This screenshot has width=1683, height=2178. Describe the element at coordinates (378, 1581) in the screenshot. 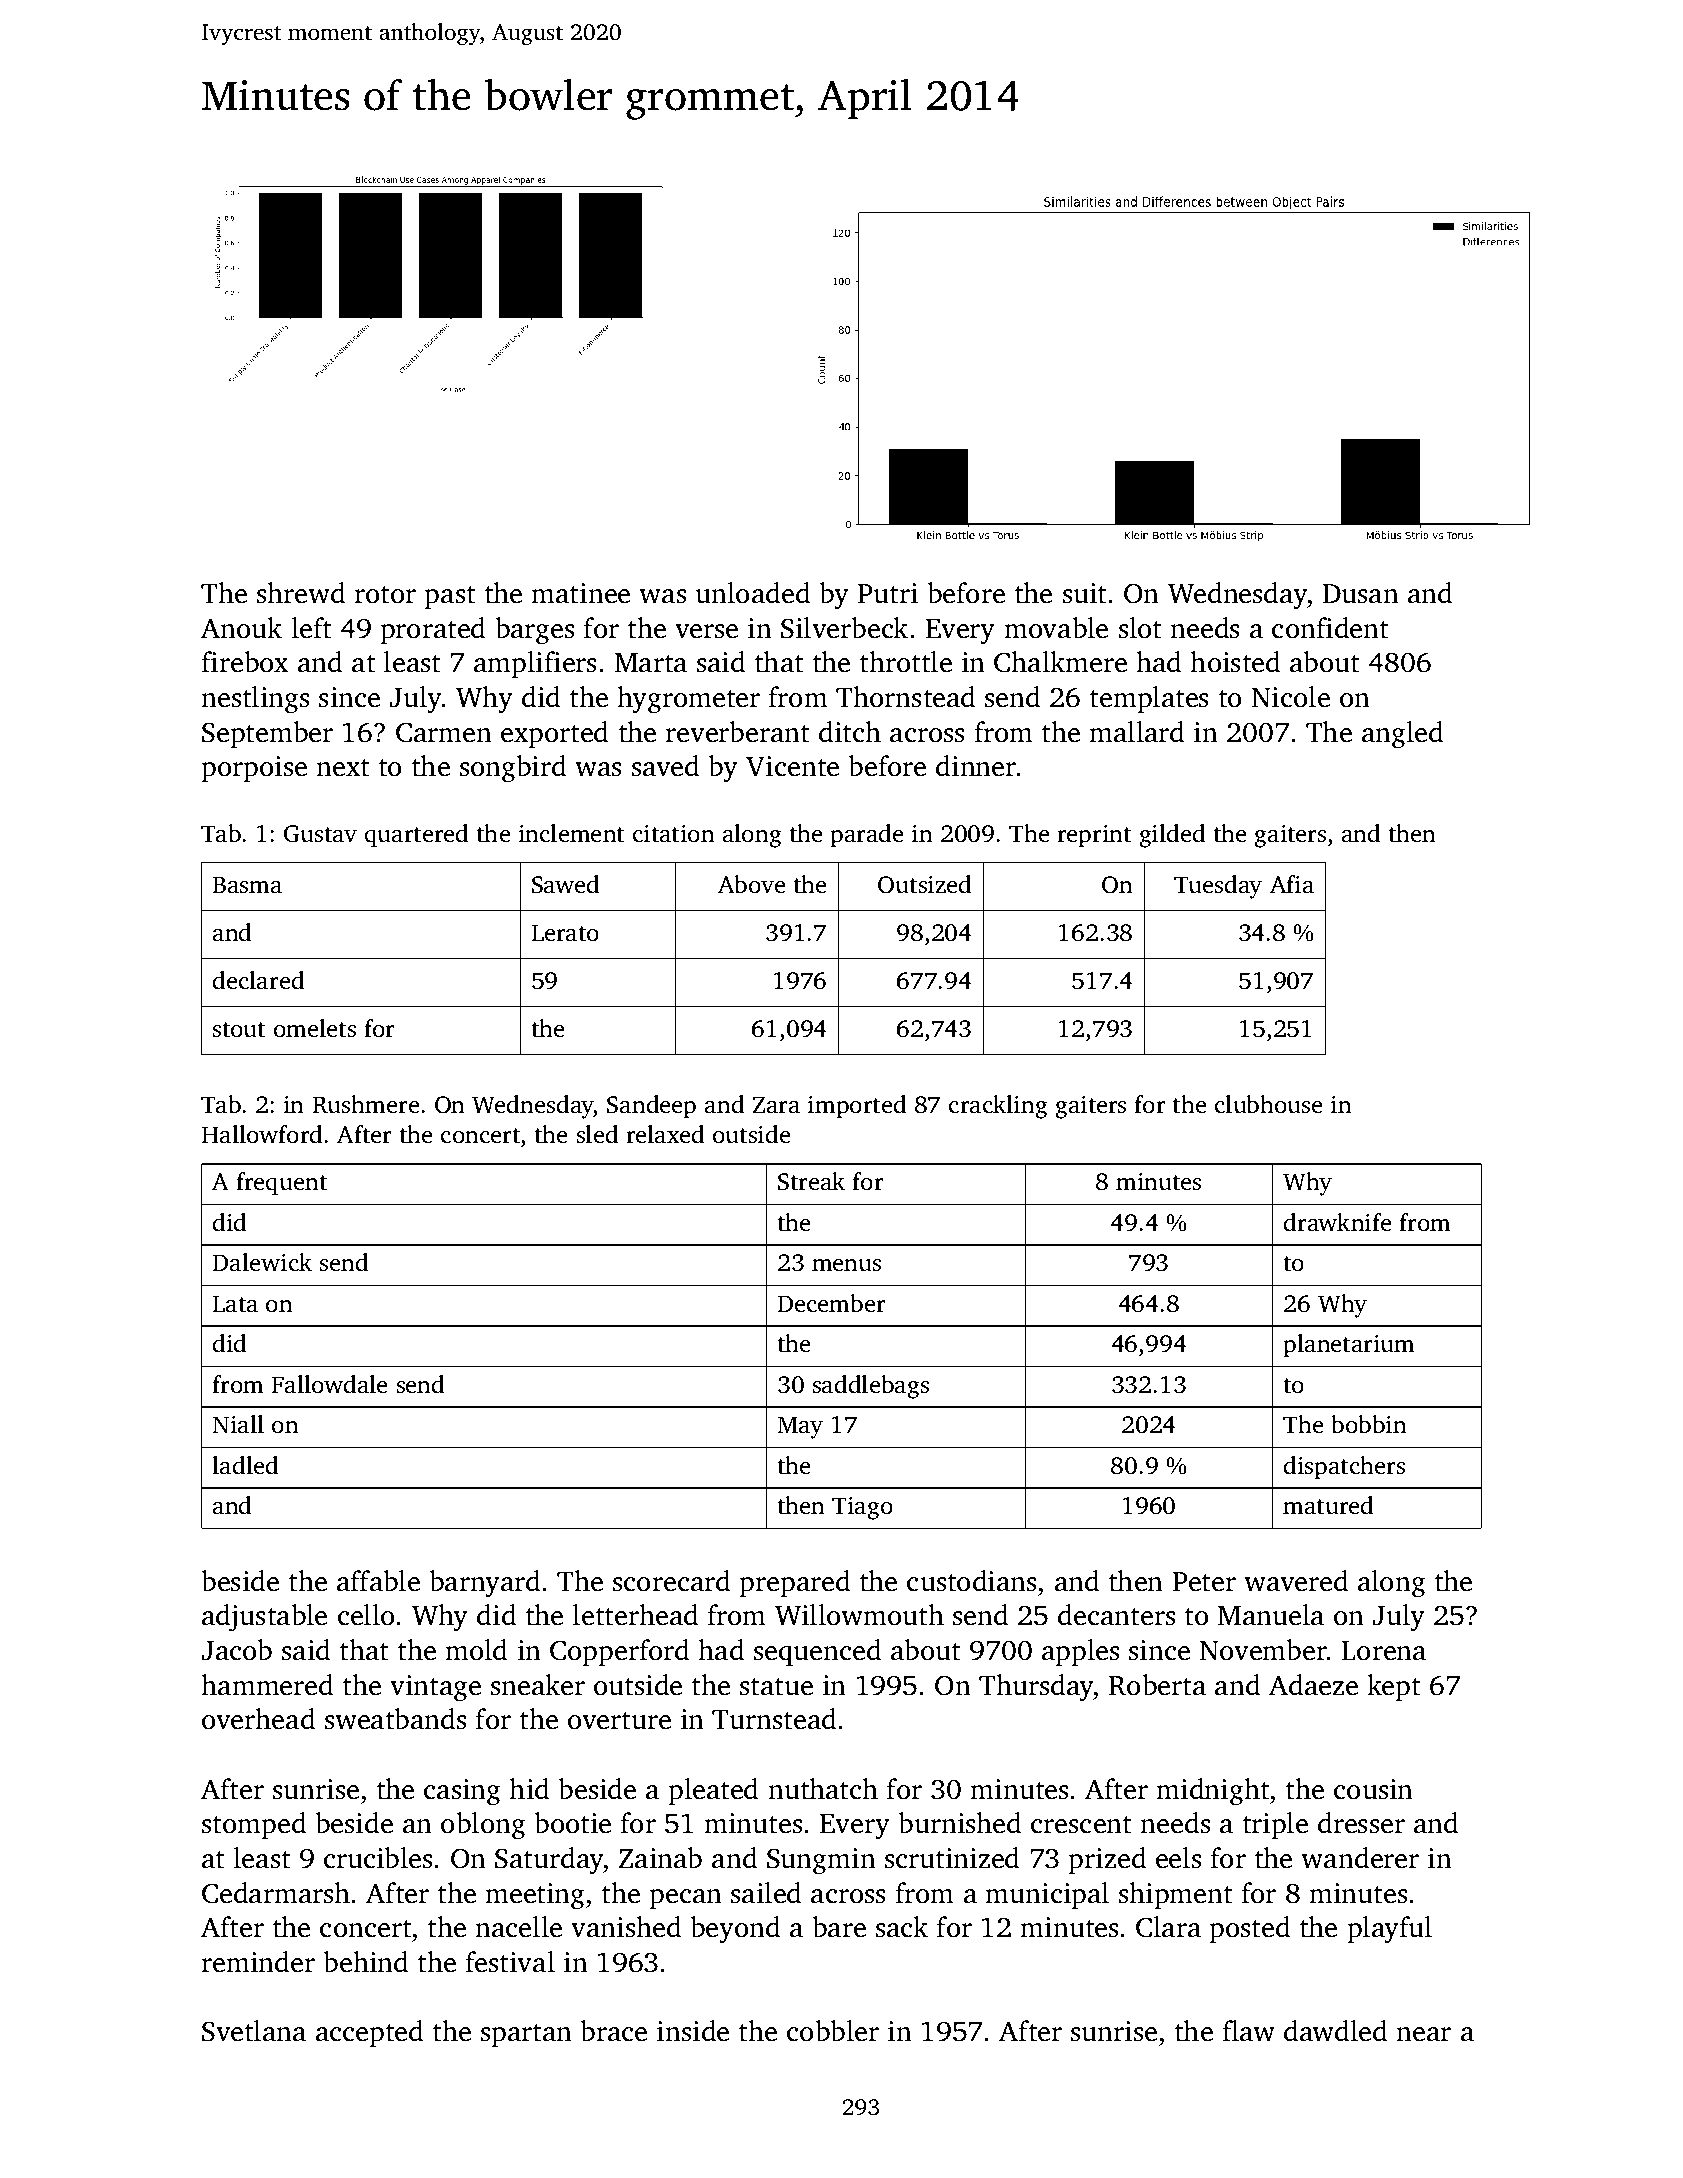

I see `affable` at that location.
